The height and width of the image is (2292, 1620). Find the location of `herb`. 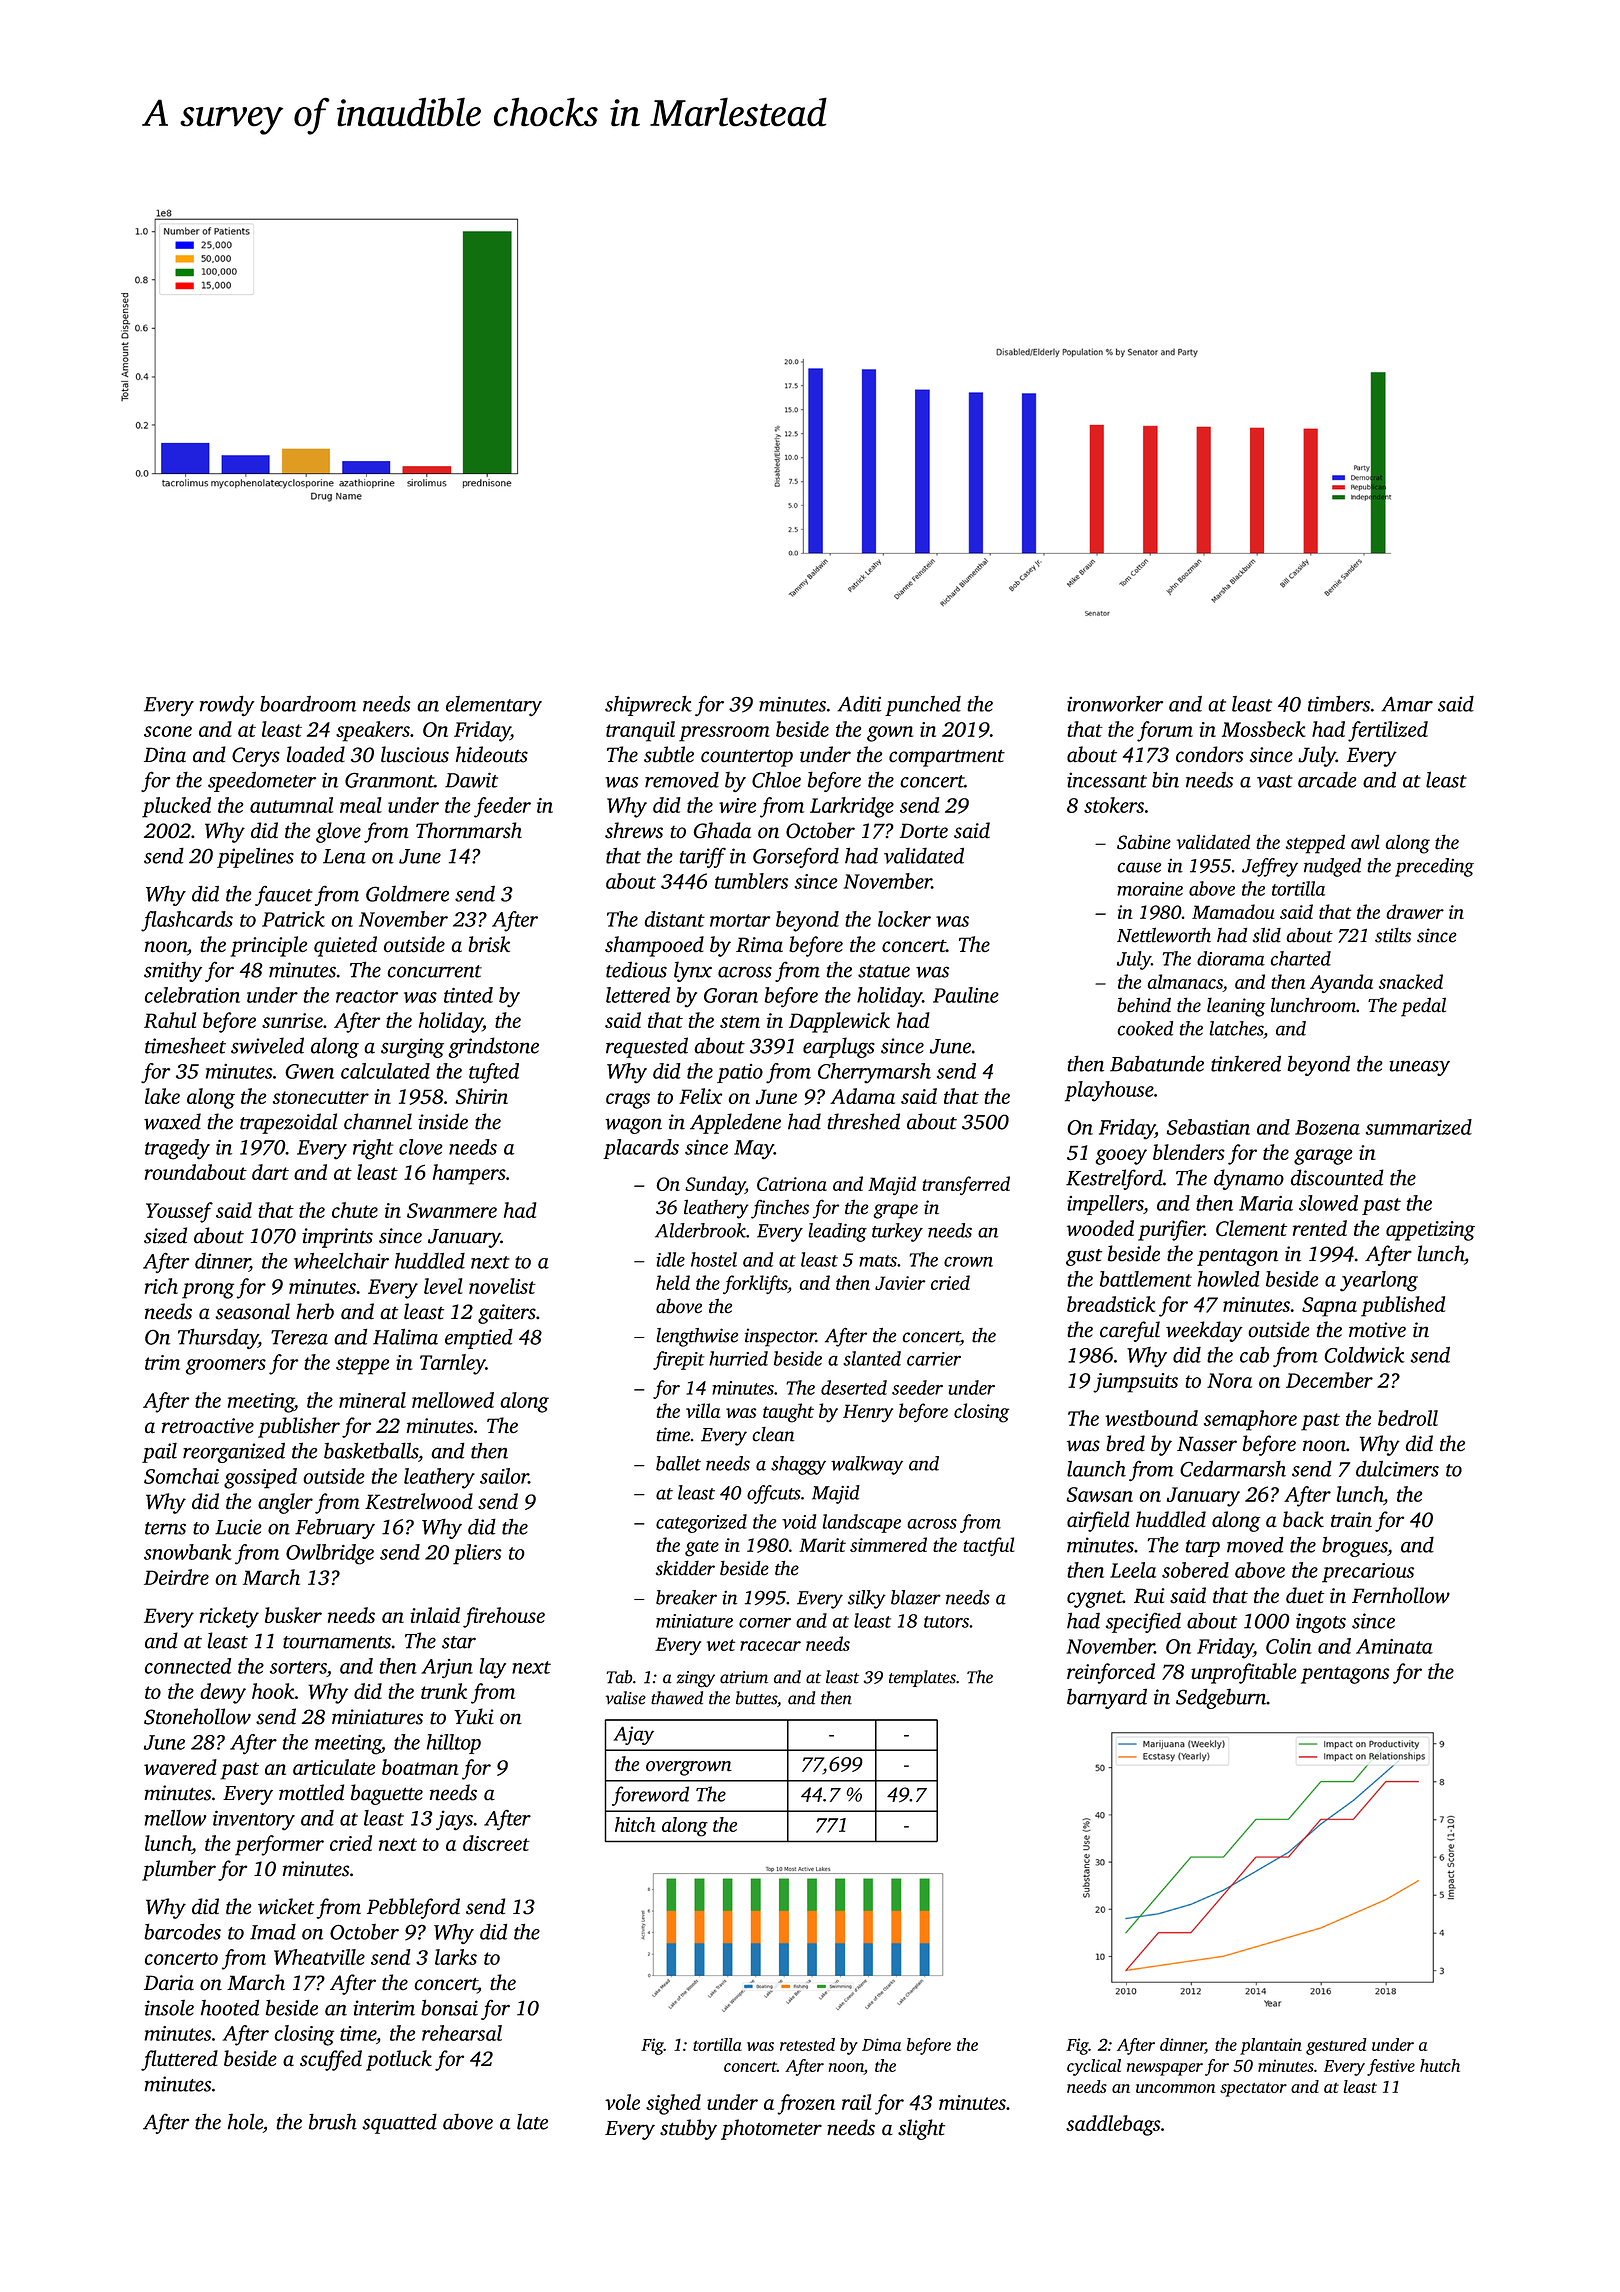

herb is located at coordinates (315, 1311).
